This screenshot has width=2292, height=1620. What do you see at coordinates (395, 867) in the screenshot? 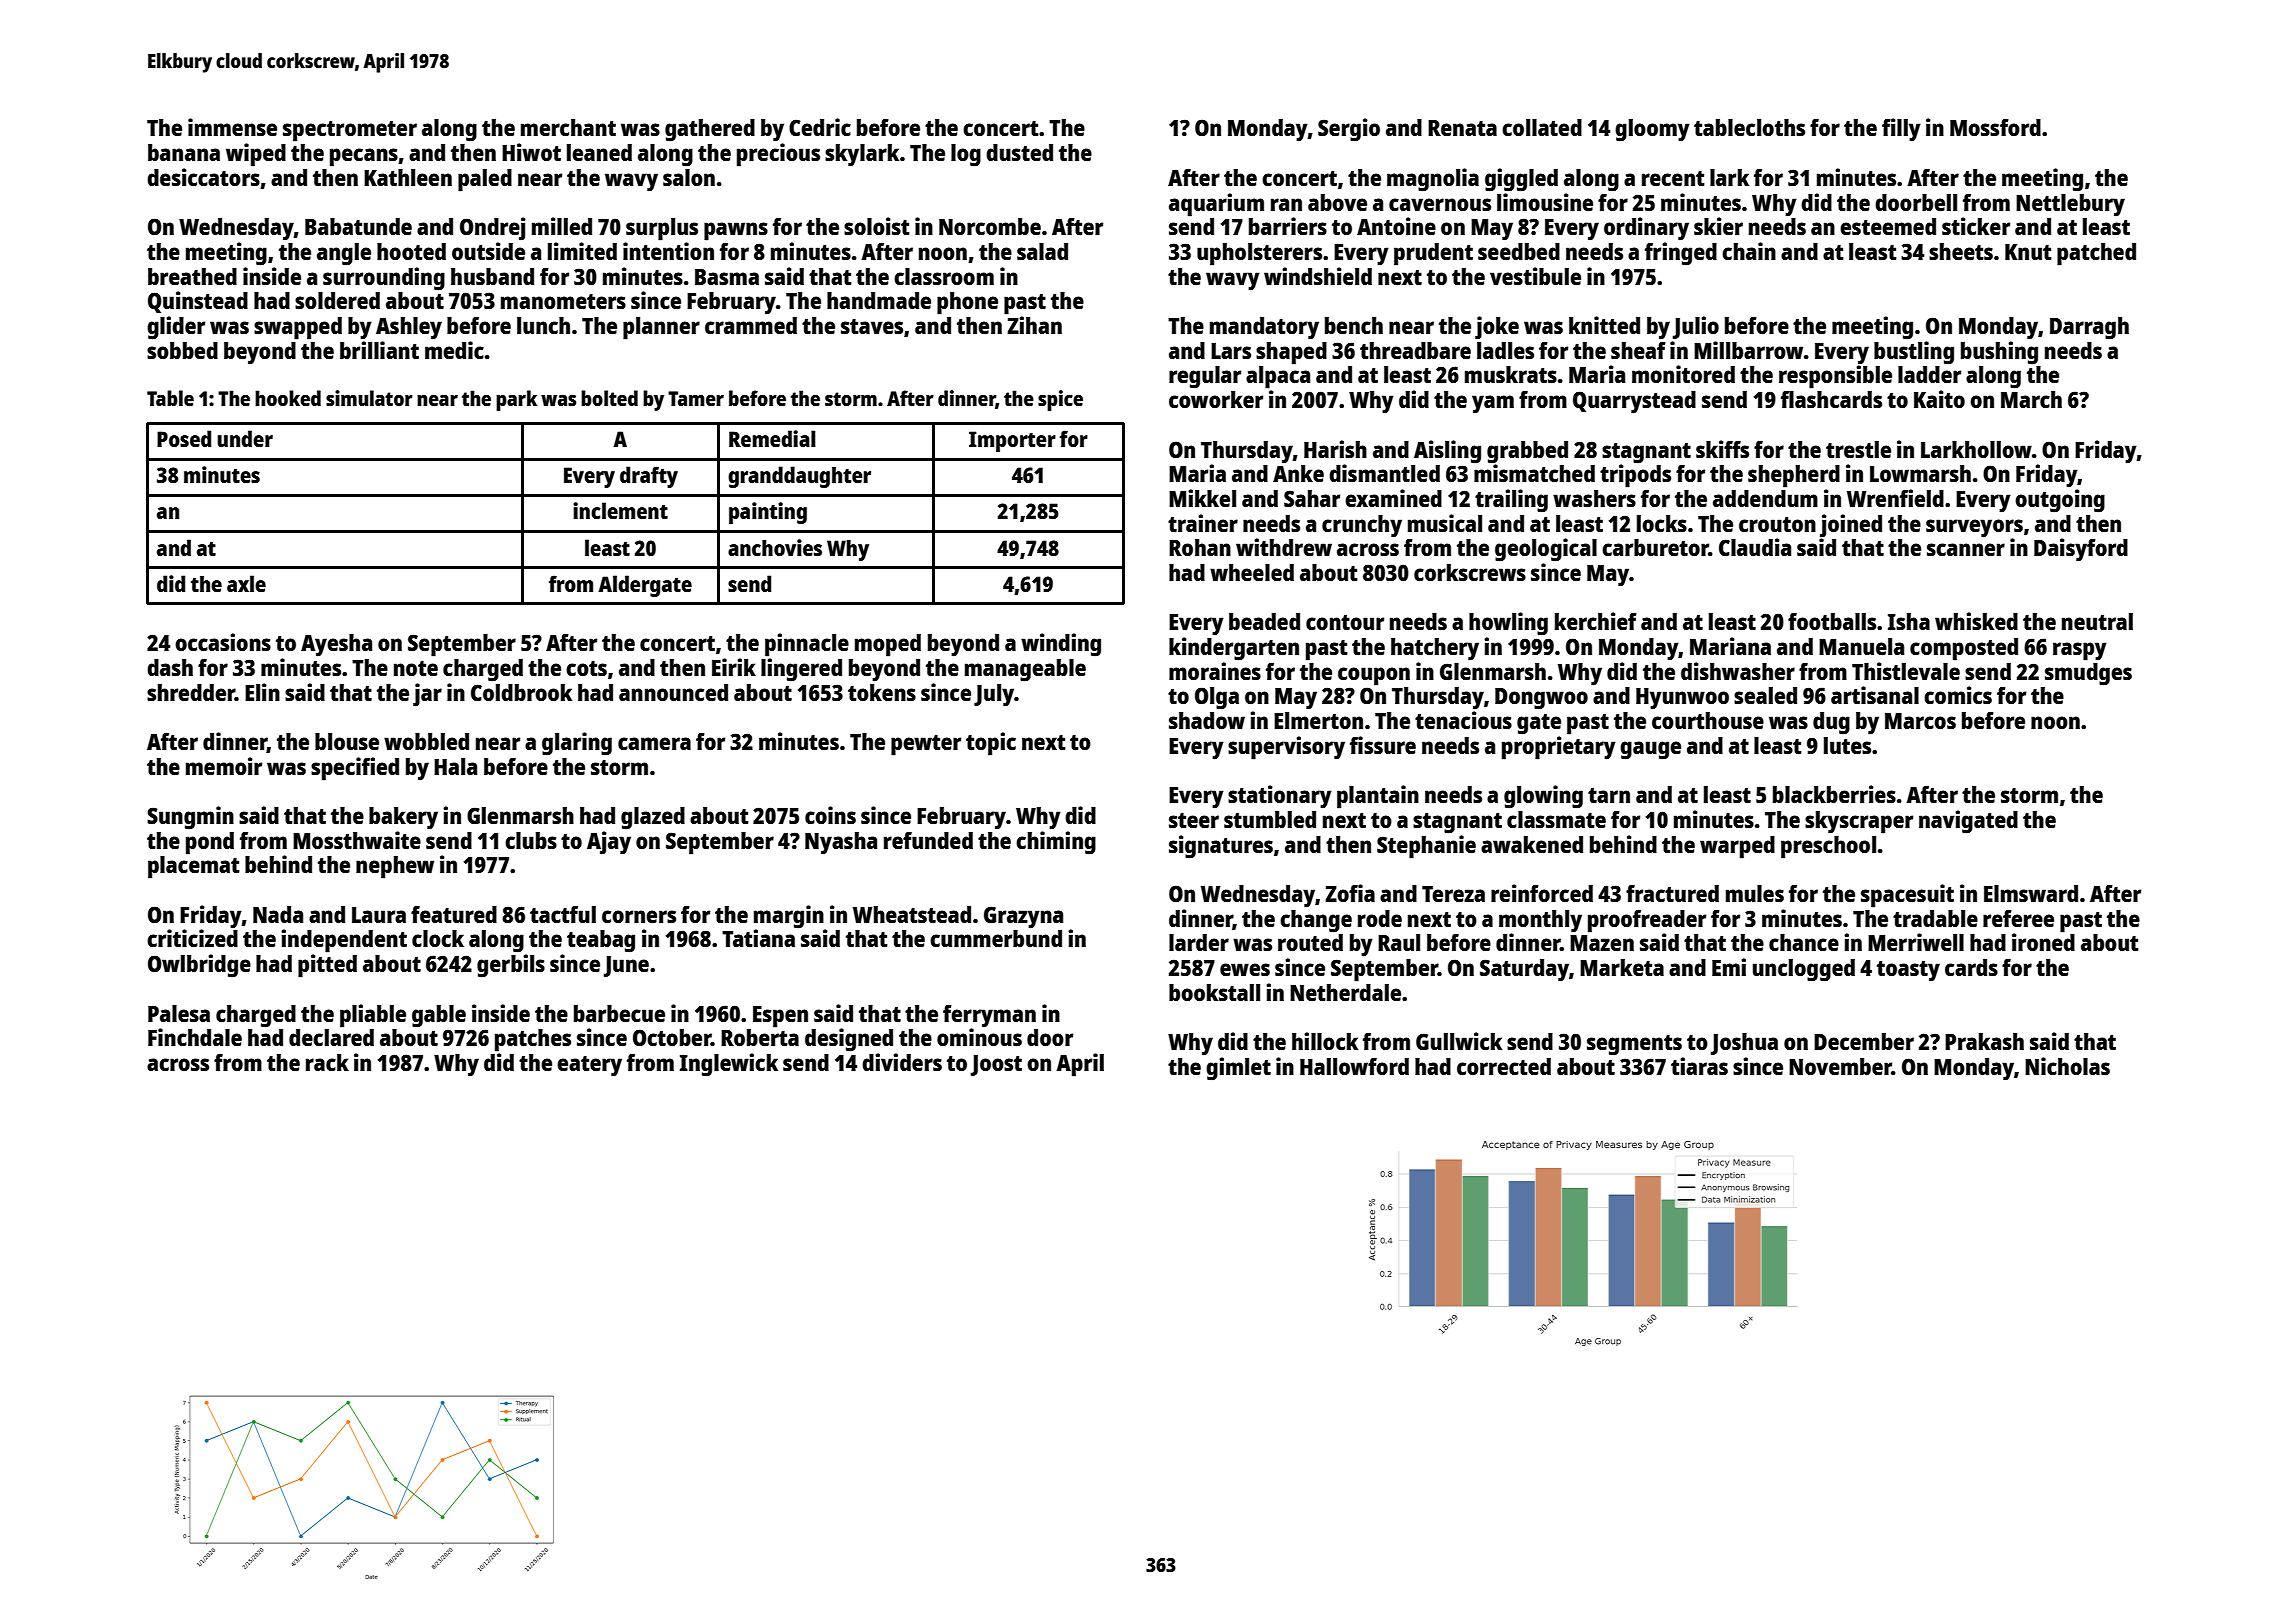
I see `nephew` at bounding box center [395, 867].
